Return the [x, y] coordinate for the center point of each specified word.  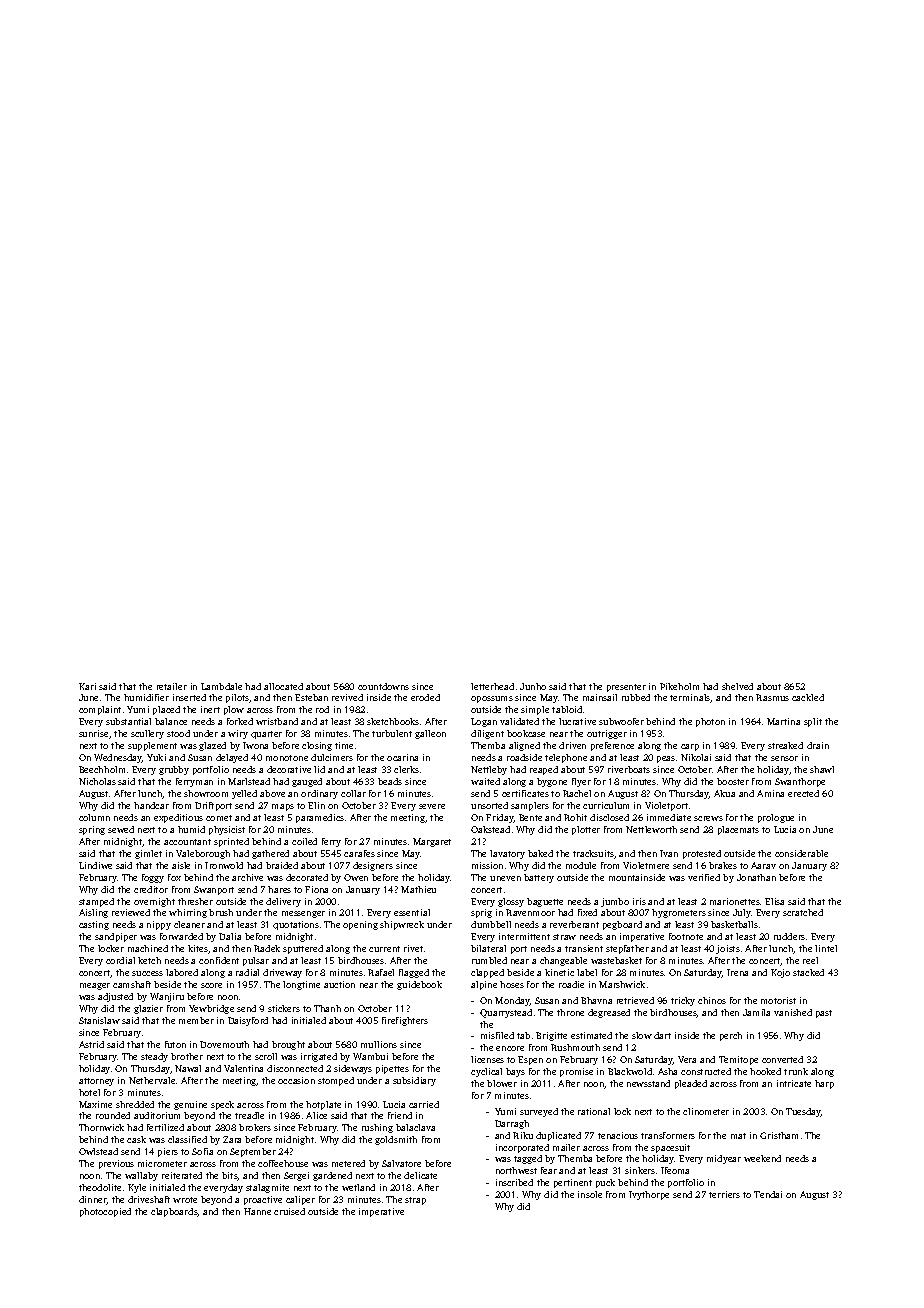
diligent [487, 734]
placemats [738, 830]
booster [733, 781]
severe [432, 806]
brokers [255, 1127]
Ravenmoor [530, 912]
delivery [283, 902]
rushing [377, 1128]
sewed [121, 829]
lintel [826, 948]
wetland [358, 1187]
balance [171, 721]
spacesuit [670, 1148]
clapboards [174, 1212]
